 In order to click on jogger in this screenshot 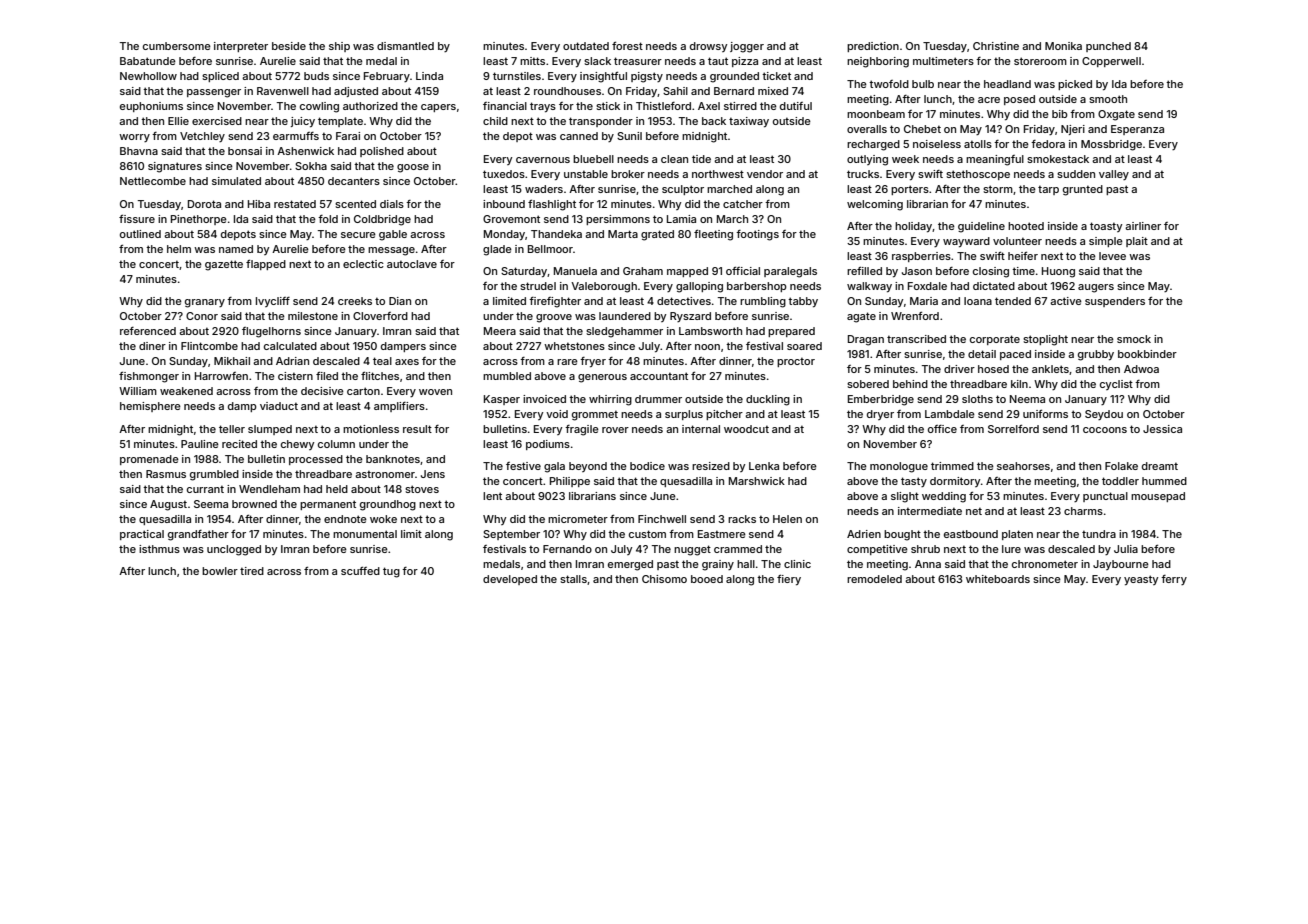, I will do `click(747, 47)`.
